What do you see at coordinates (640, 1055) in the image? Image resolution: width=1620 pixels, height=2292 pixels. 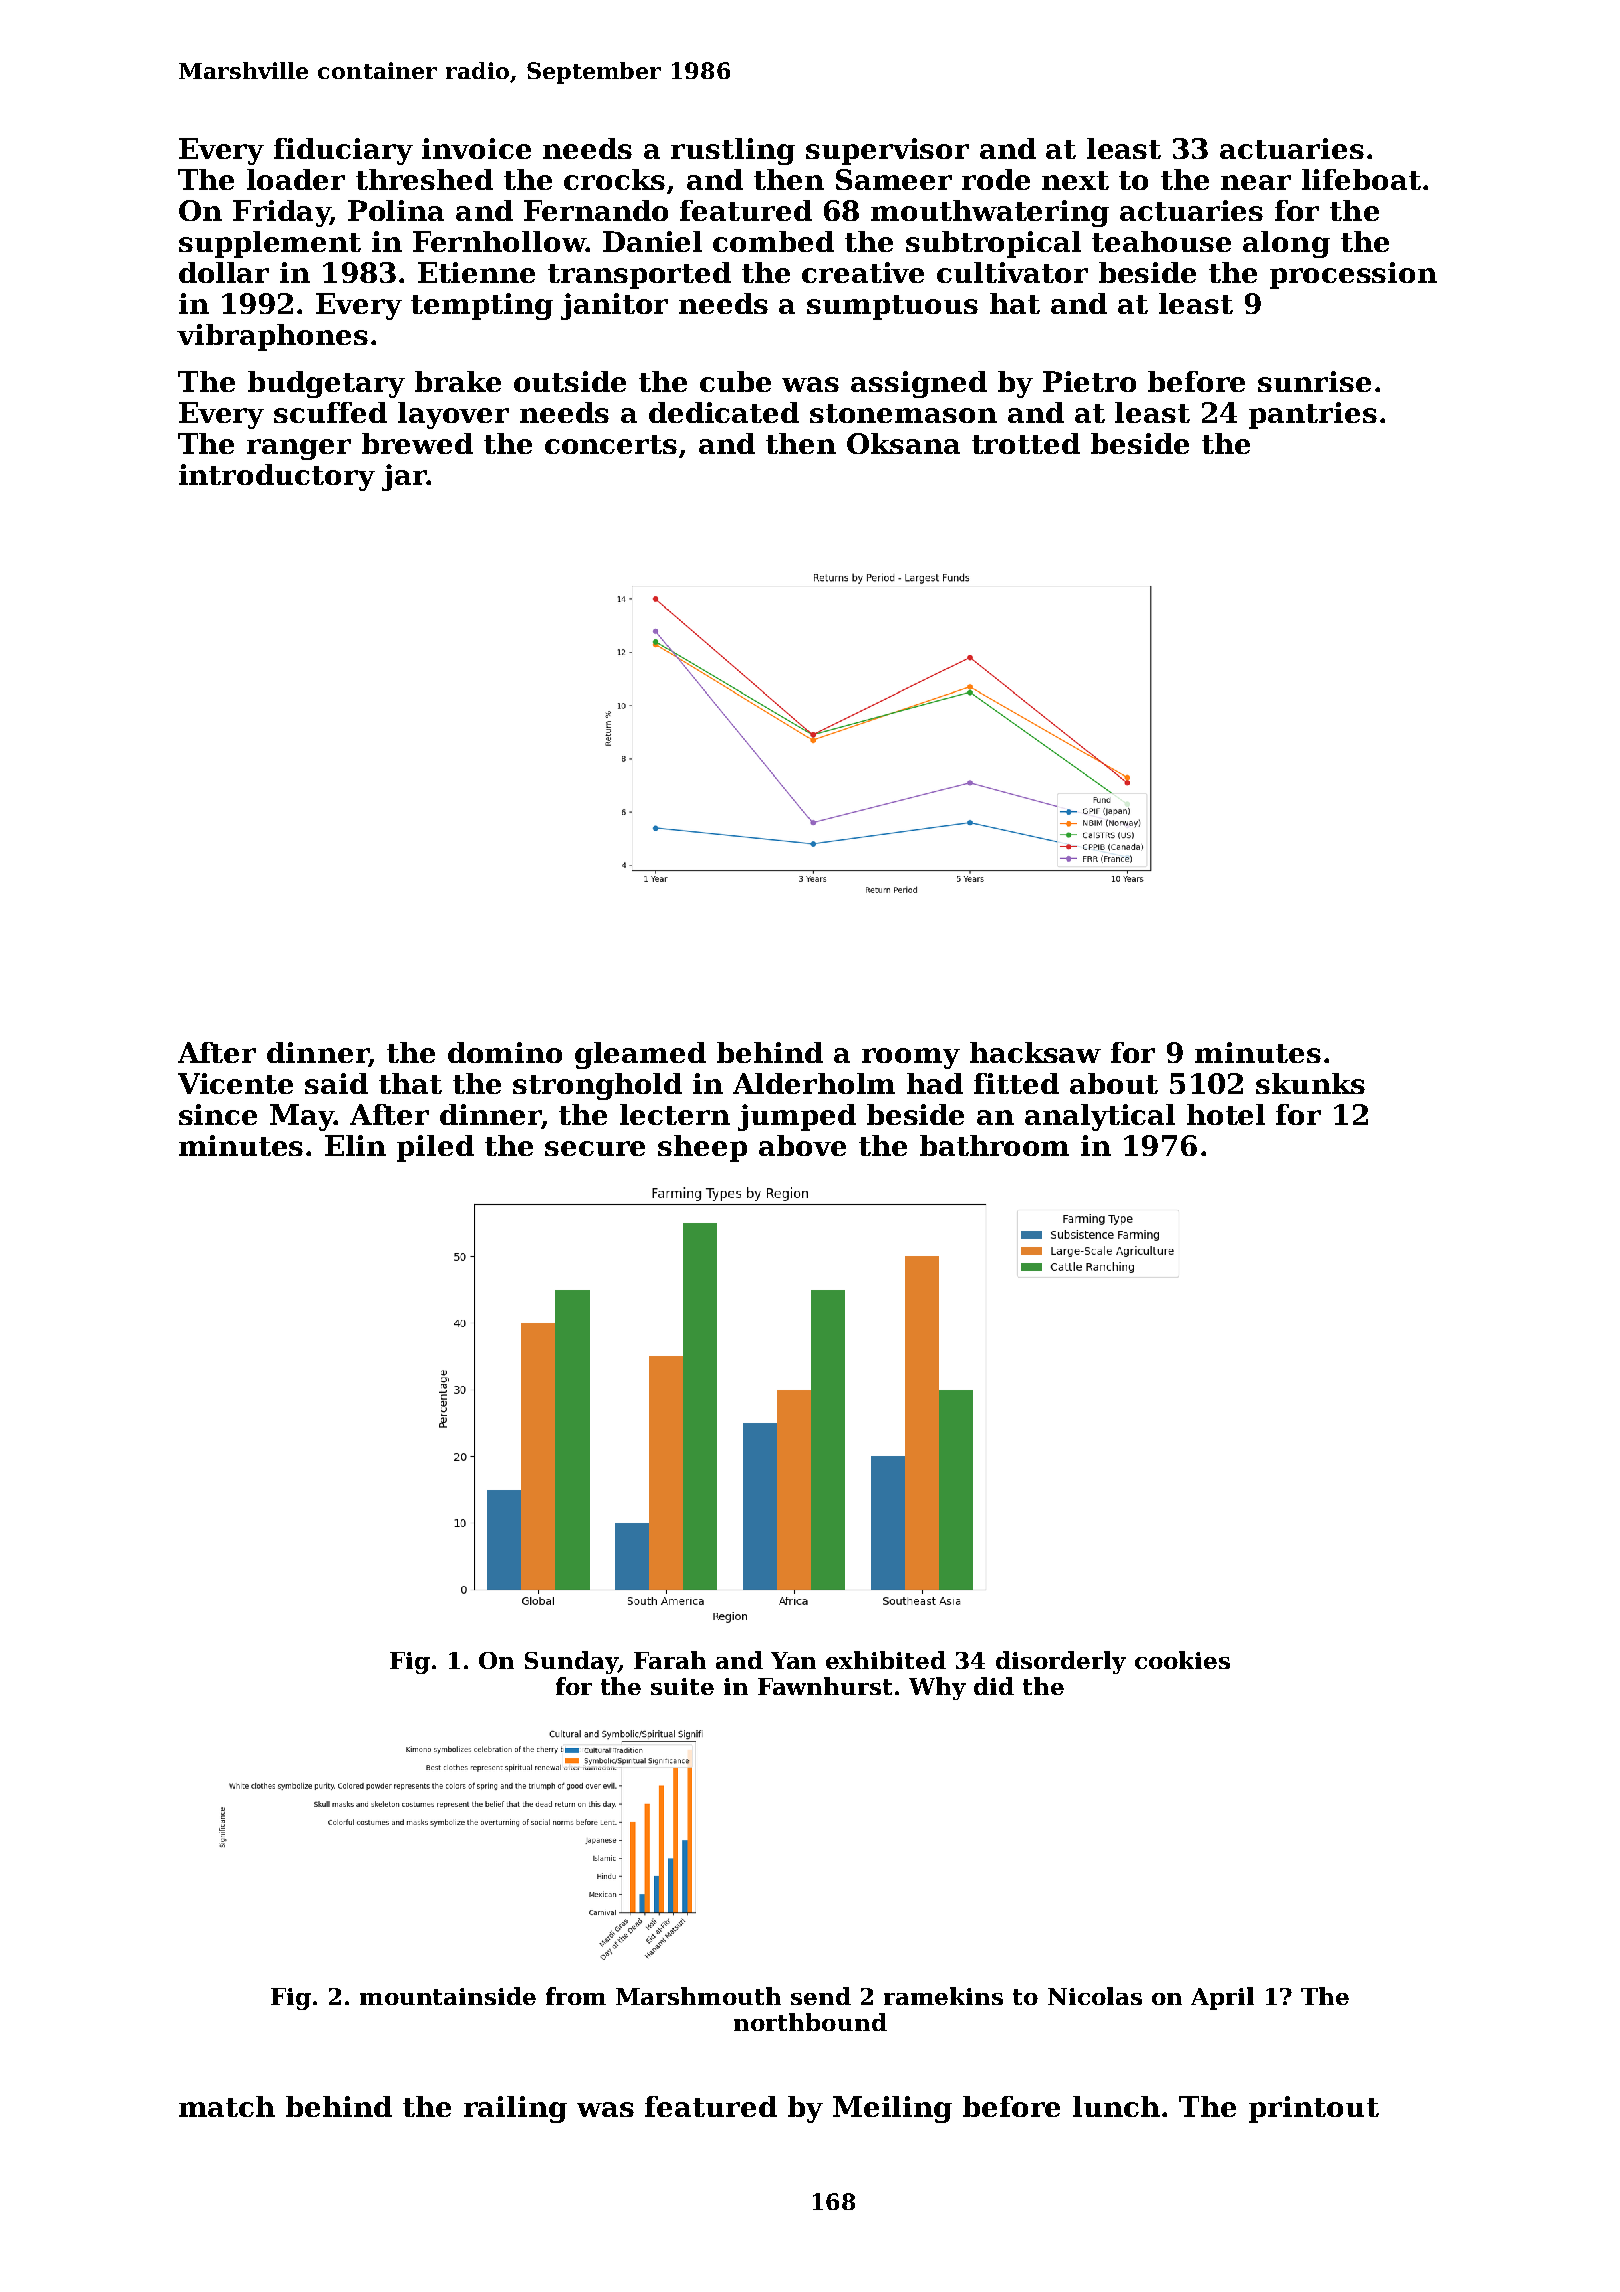 I see `gleamed` at bounding box center [640, 1055].
